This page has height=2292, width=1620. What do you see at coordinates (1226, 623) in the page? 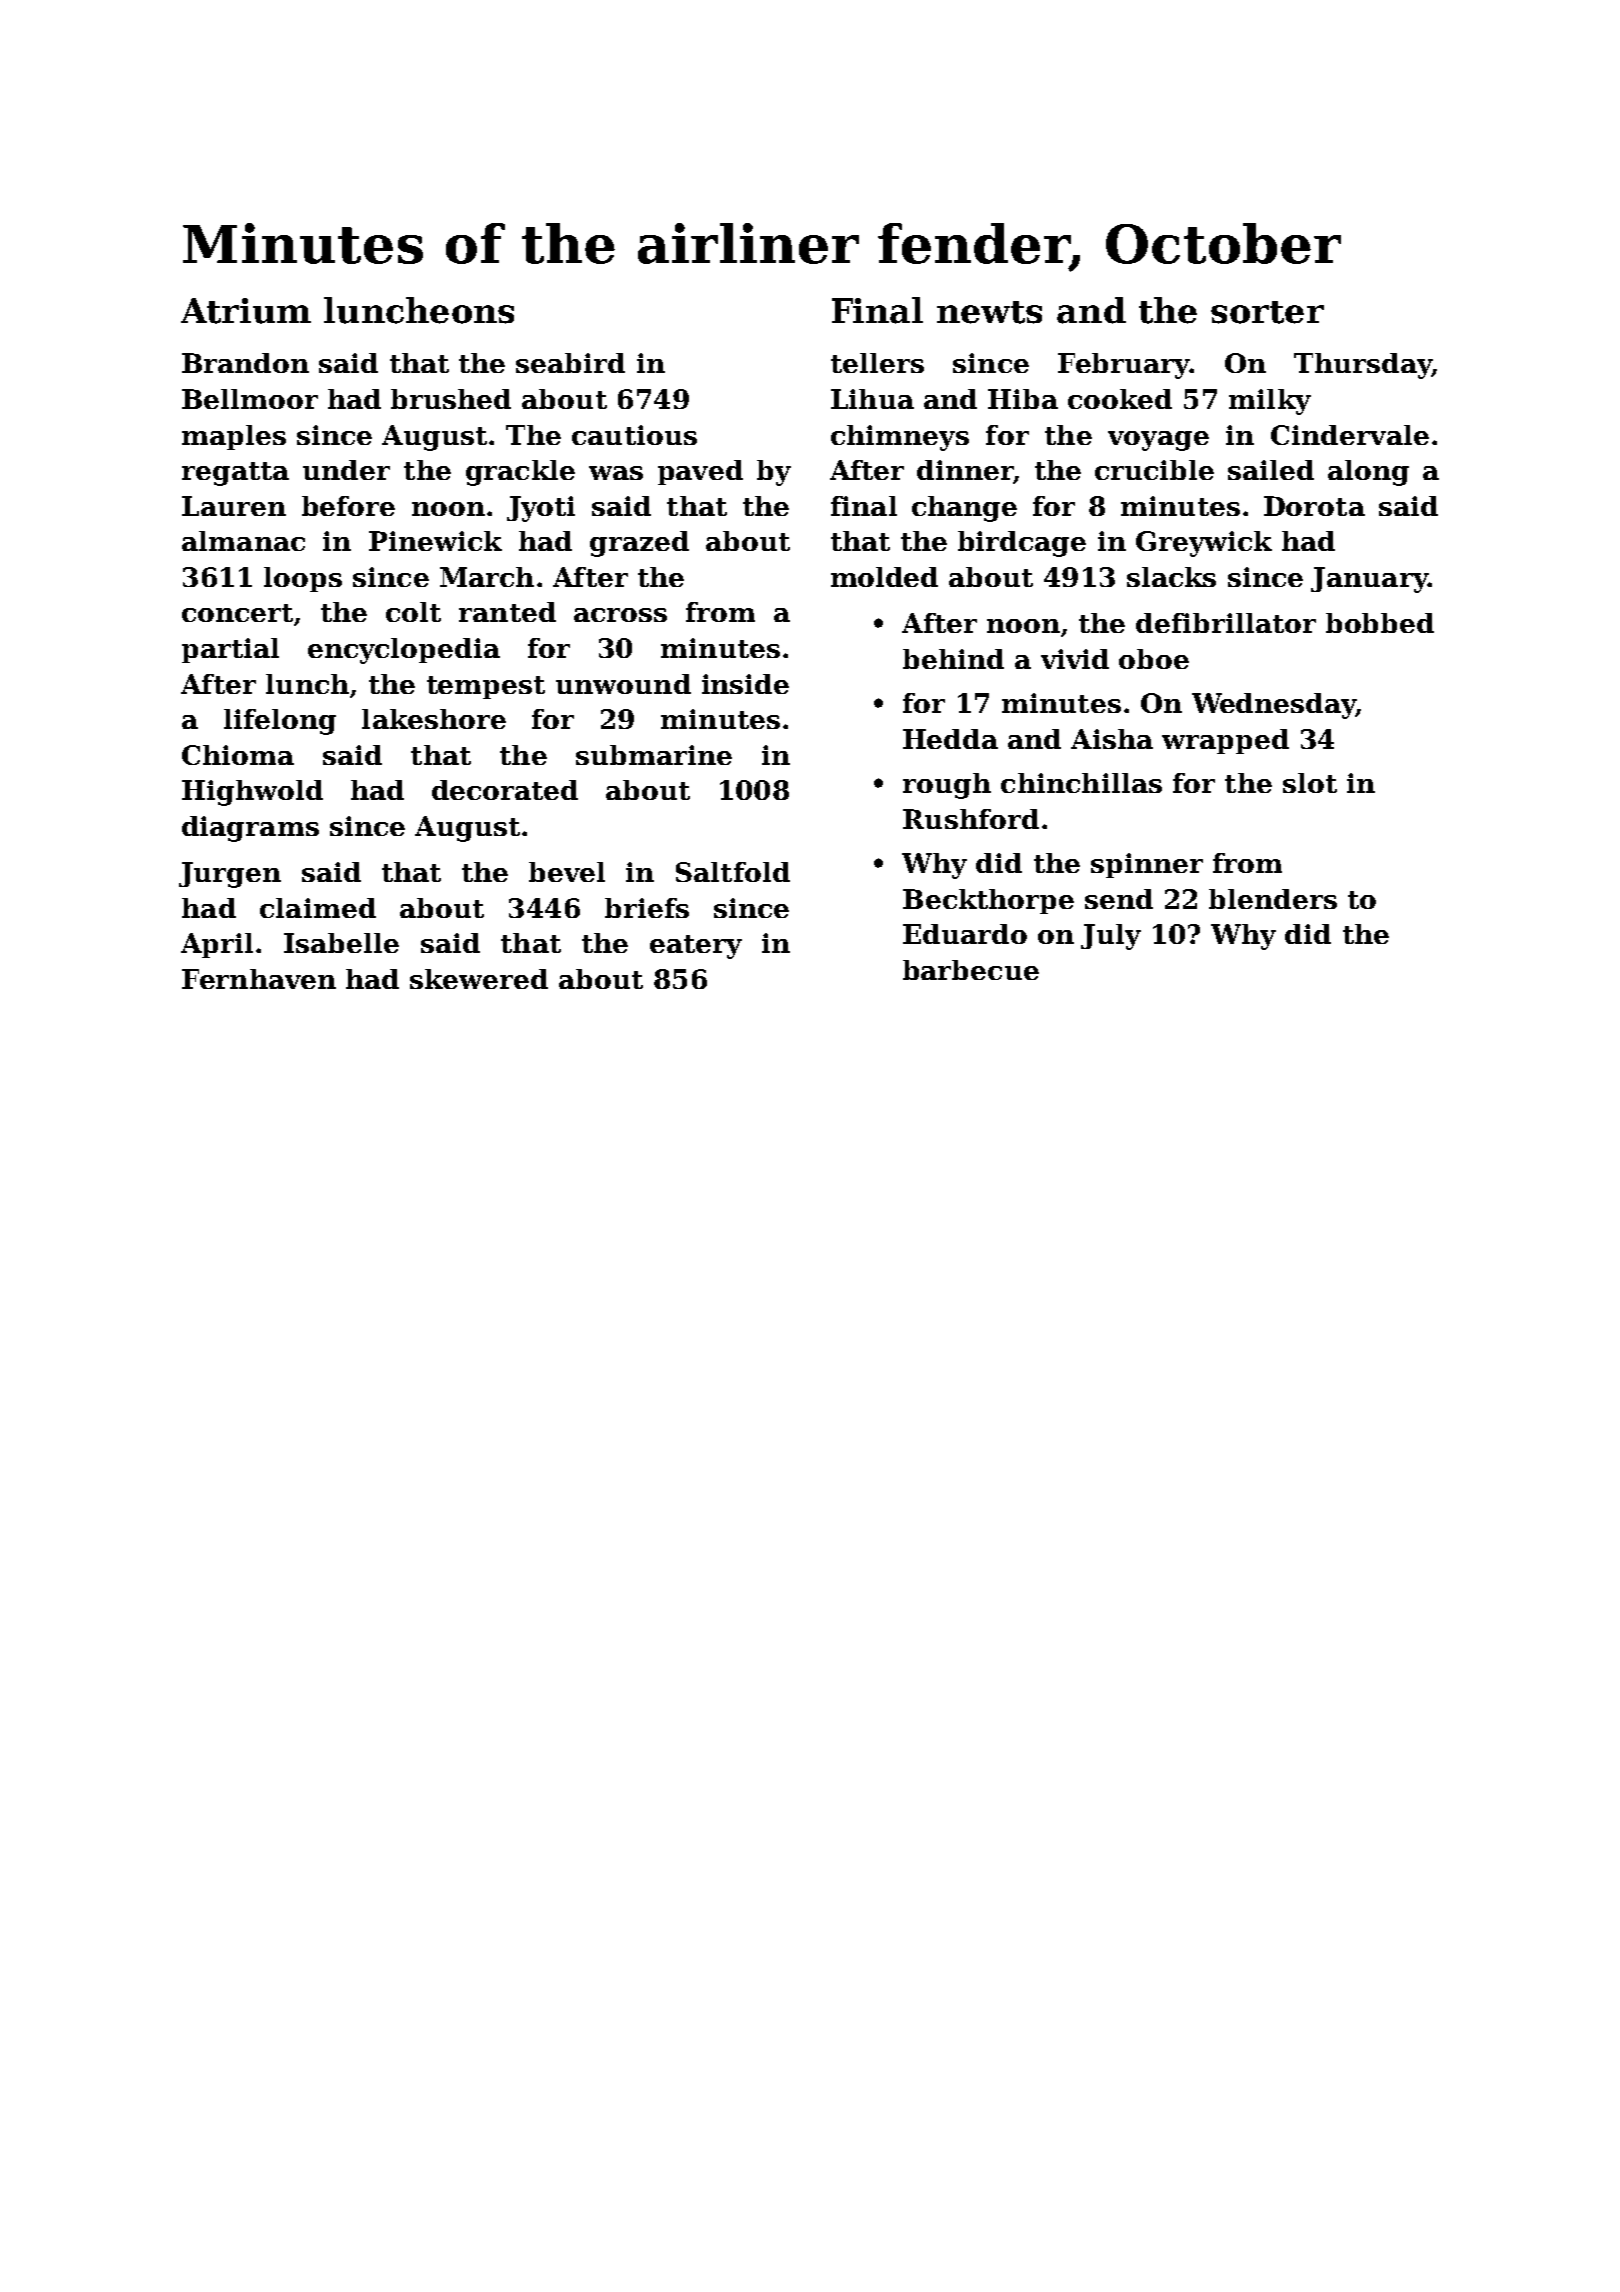
I see `defibrillator` at bounding box center [1226, 623].
